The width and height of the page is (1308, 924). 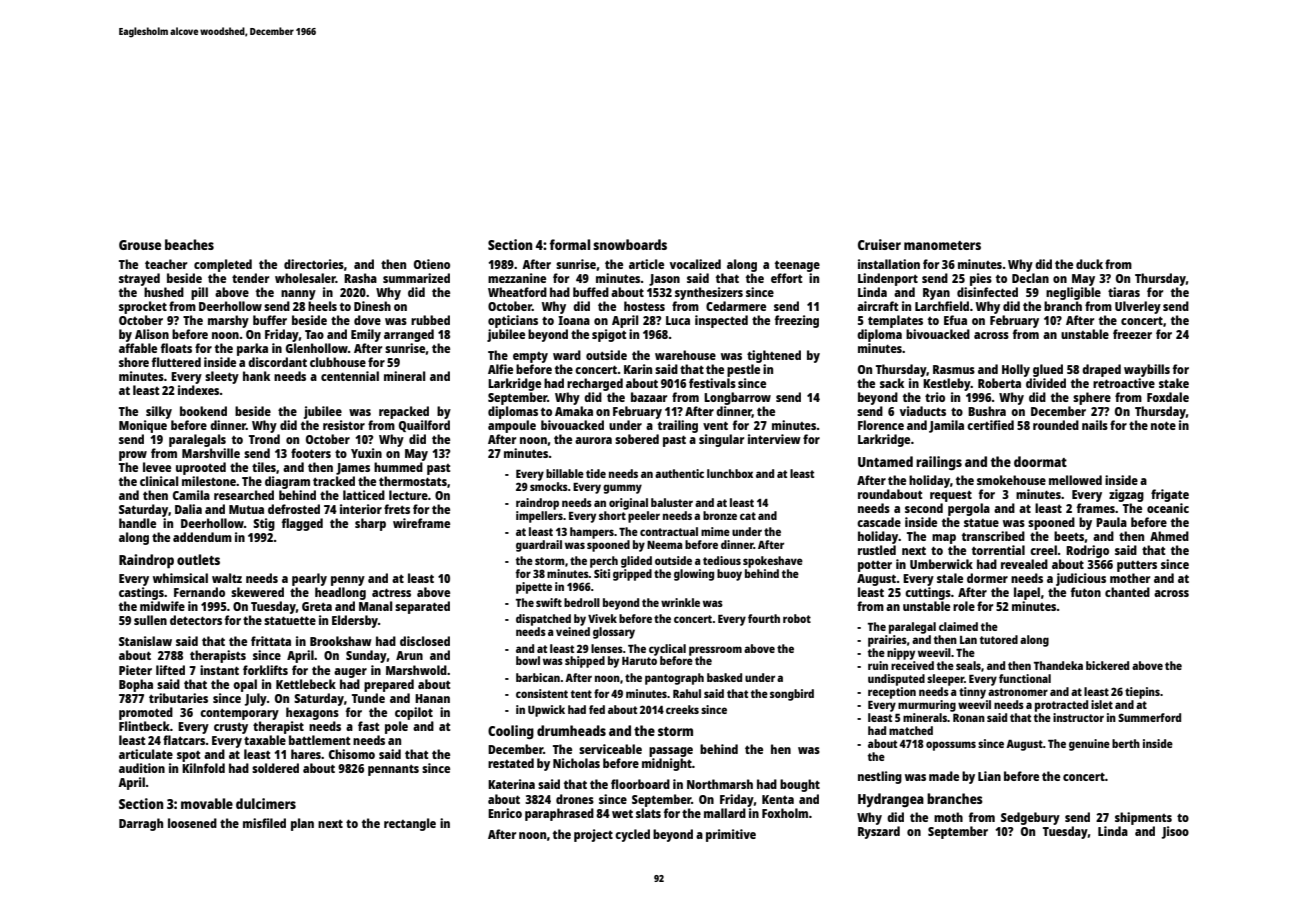 I want to click on snowboards, so click(x=630, y=244).
